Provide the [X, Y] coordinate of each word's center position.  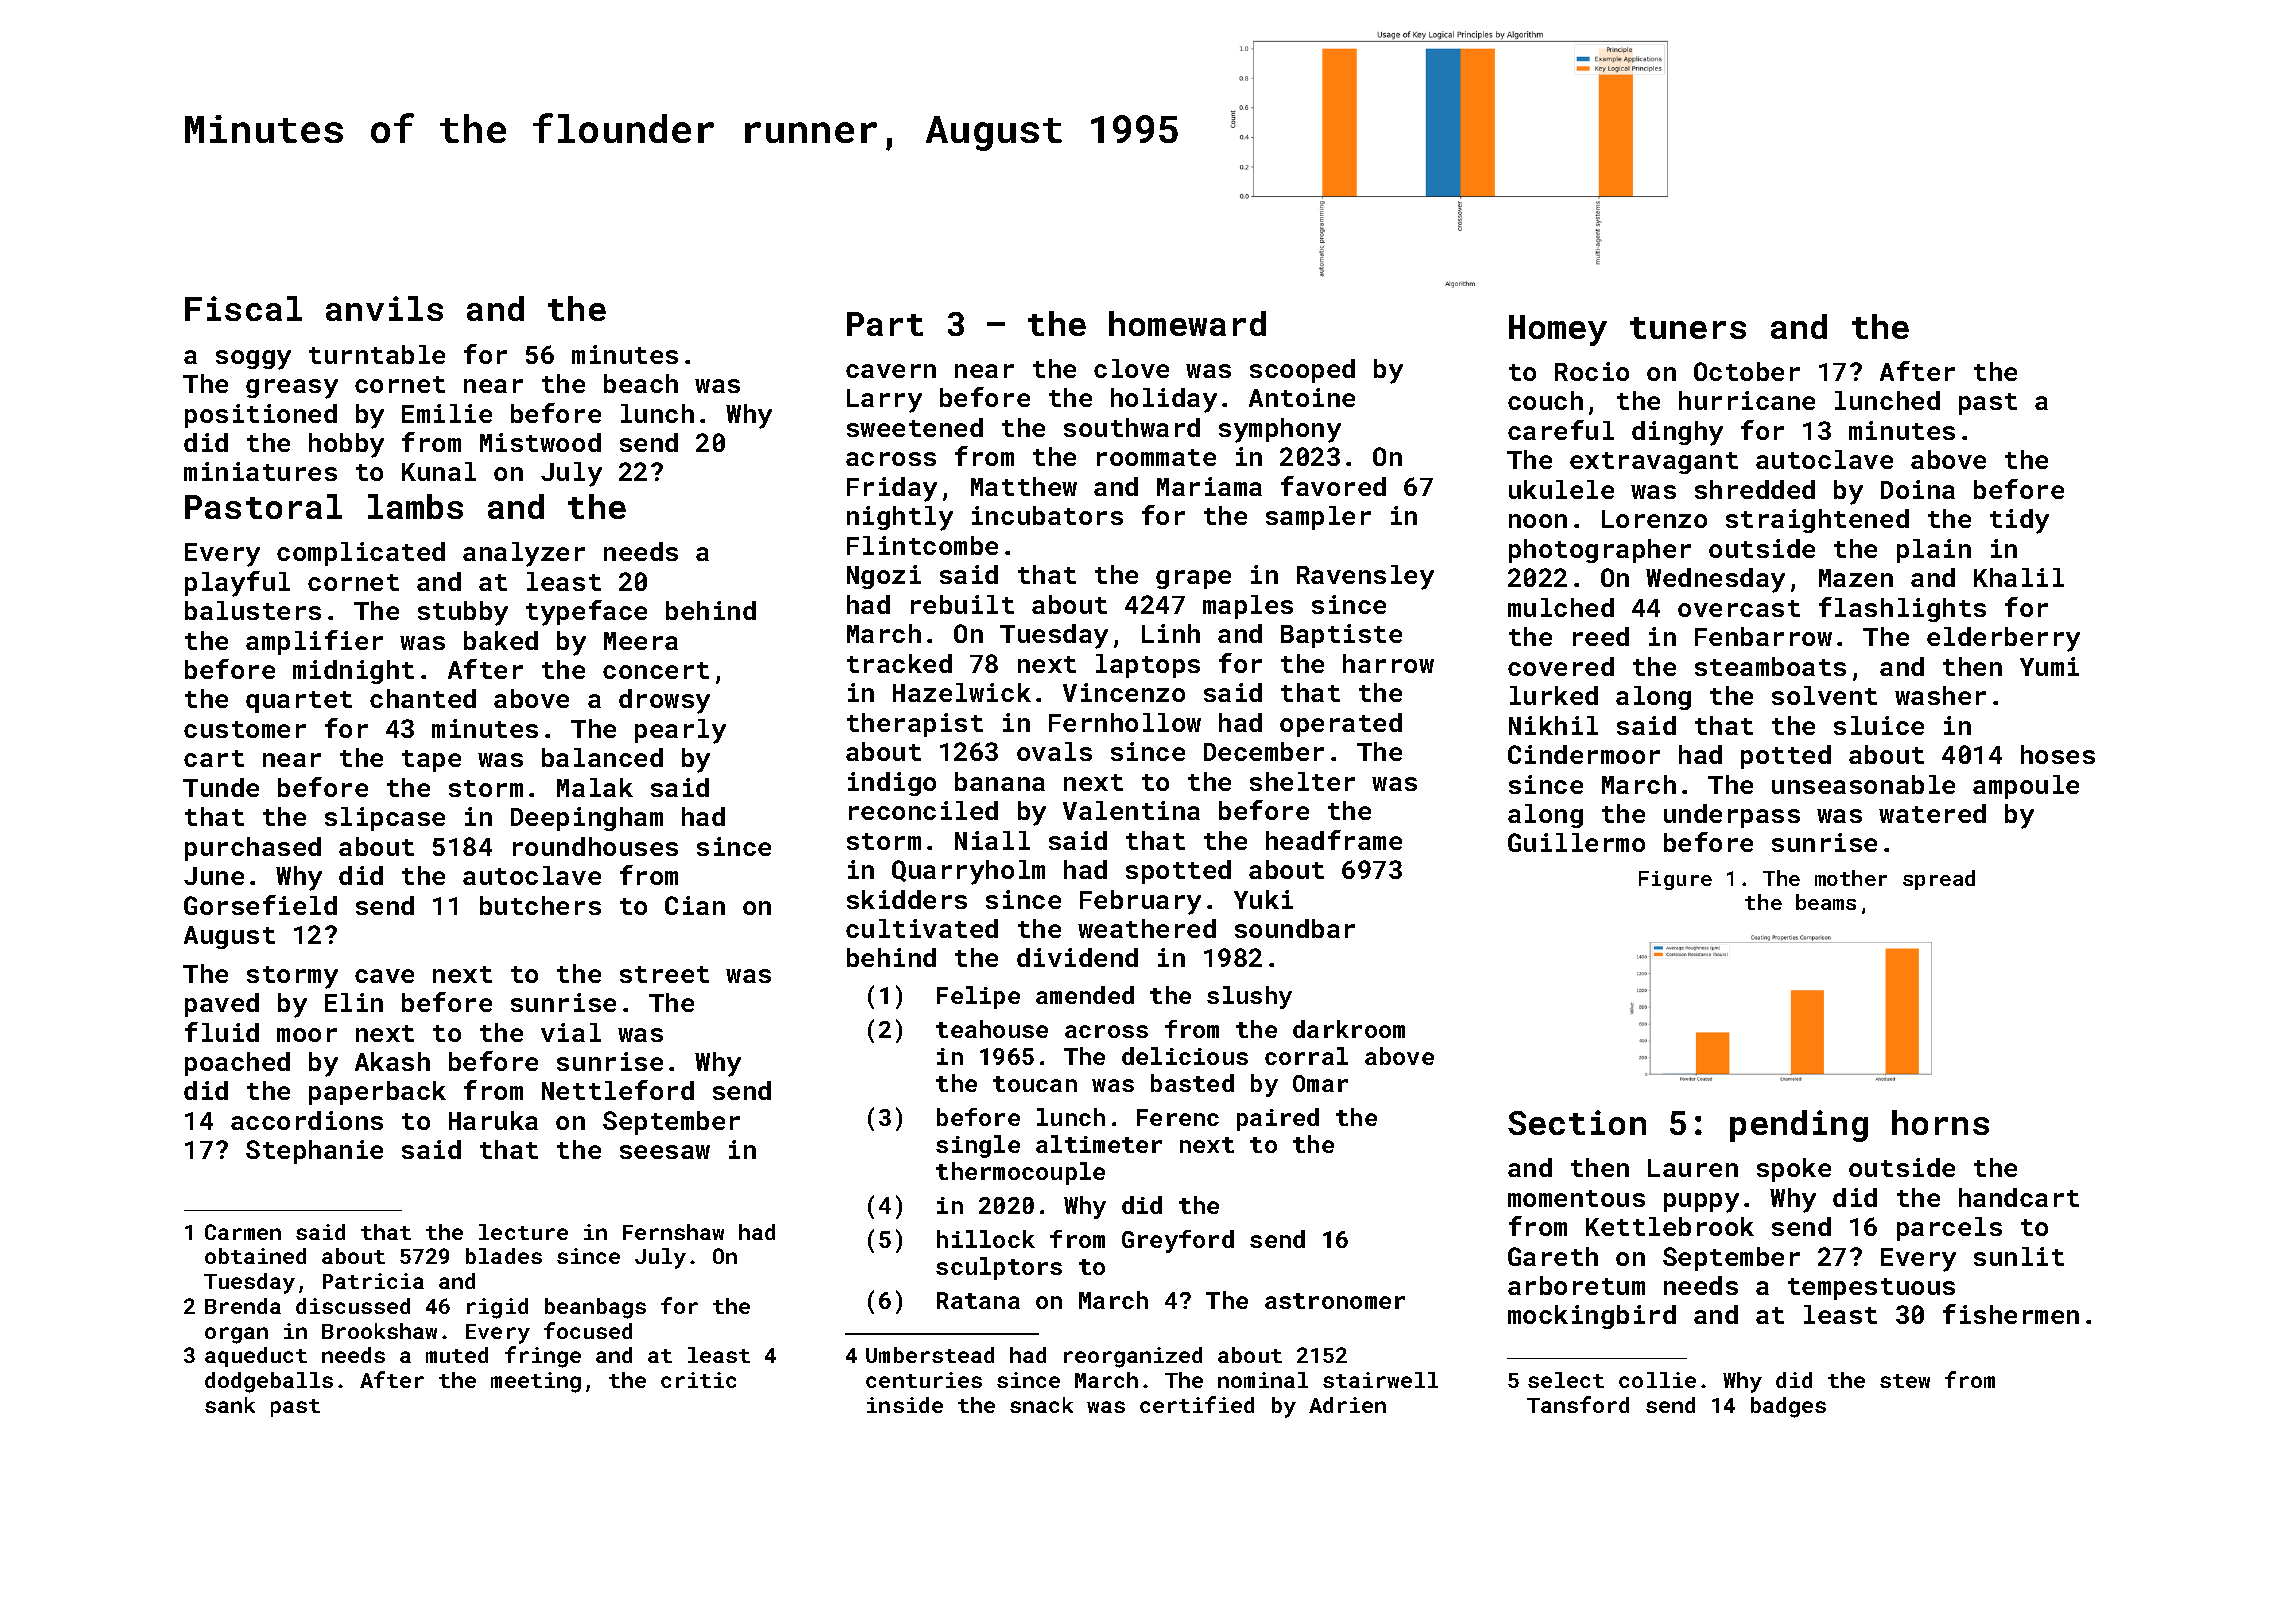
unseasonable [1863, 784]
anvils [384, 308]
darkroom [1349, 1029]
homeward [1187, 323]
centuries [924, 1380]
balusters [253, 610]
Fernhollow [1125, 722]
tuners [1688, 328]
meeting [536, 1382]
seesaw [665, 1152]
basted [1192, 1083]
